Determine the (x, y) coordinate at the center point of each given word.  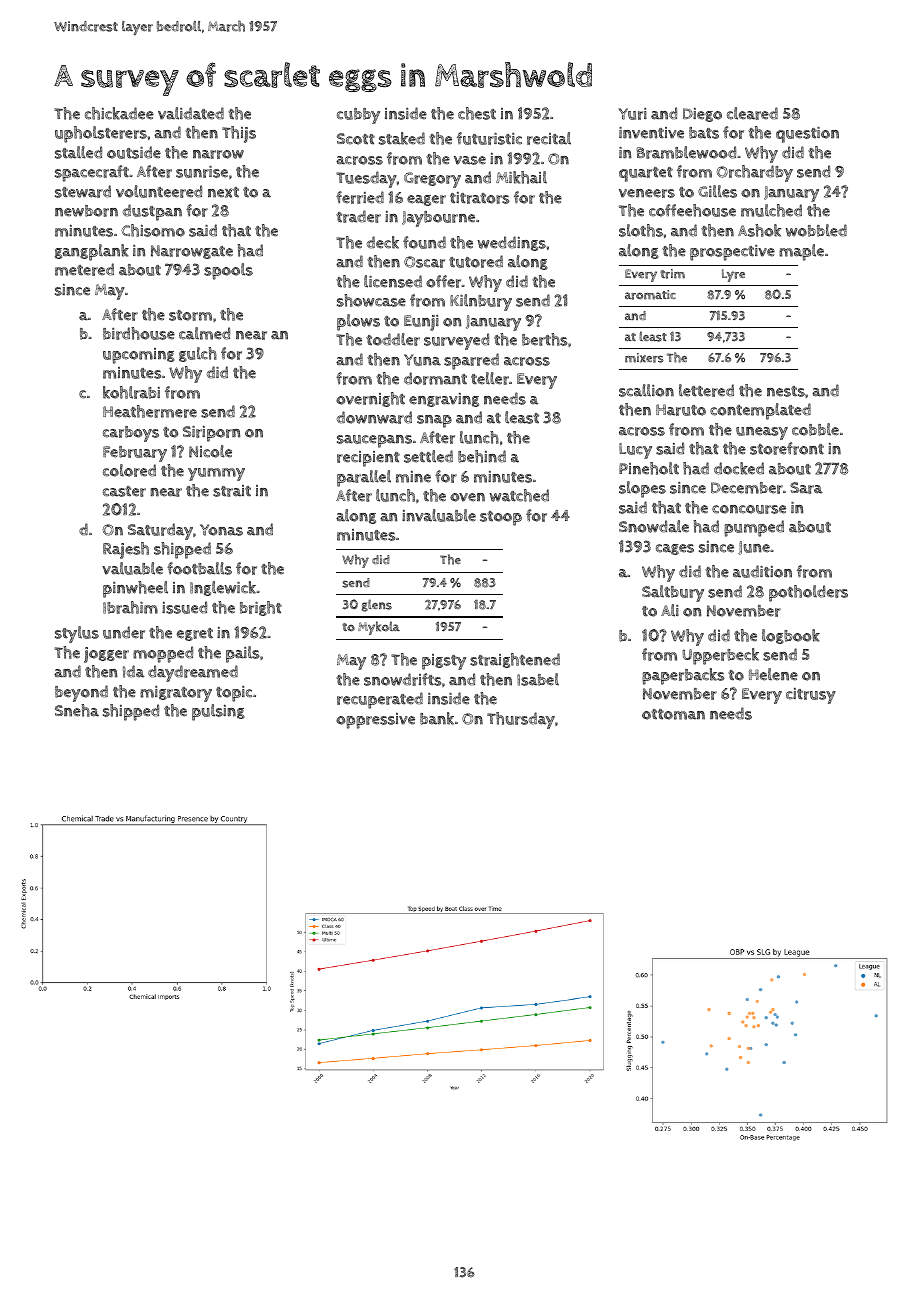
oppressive (375, 721)
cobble (815, 429)
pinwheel (135, 589)
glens (376, 605)
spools (228, 271)
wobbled (816, 230)
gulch (198, 354)
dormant (435, 378)
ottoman (673, 714)
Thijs (239, 134)
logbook (791, 636)
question (807, 134)
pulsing (218, 712)
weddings (512, 243)
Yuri (633, 113)
